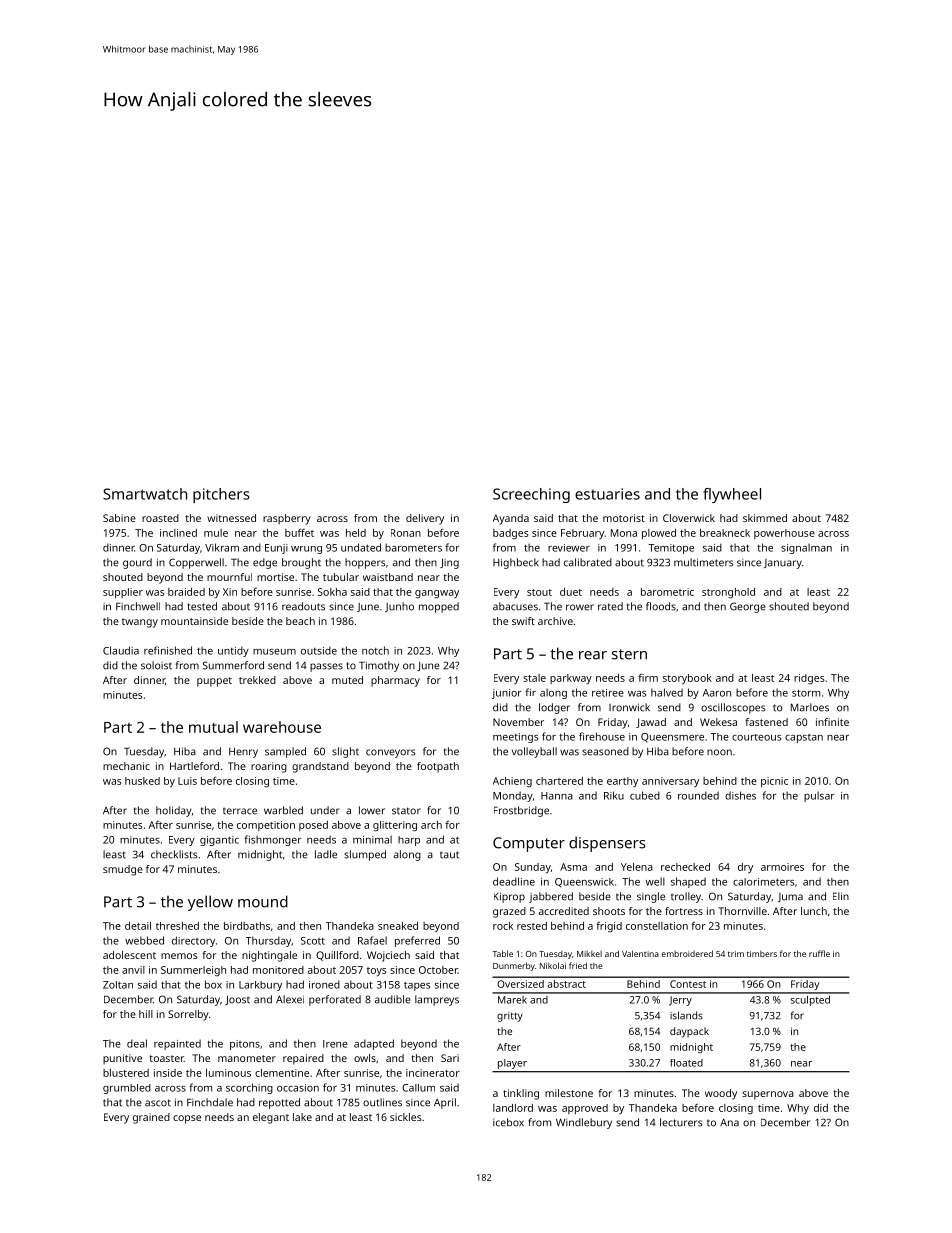 The image size is (952, 1233). Describe the element at coordinates (531, 495) in the screenshot. I see `Screeching` at that location.
